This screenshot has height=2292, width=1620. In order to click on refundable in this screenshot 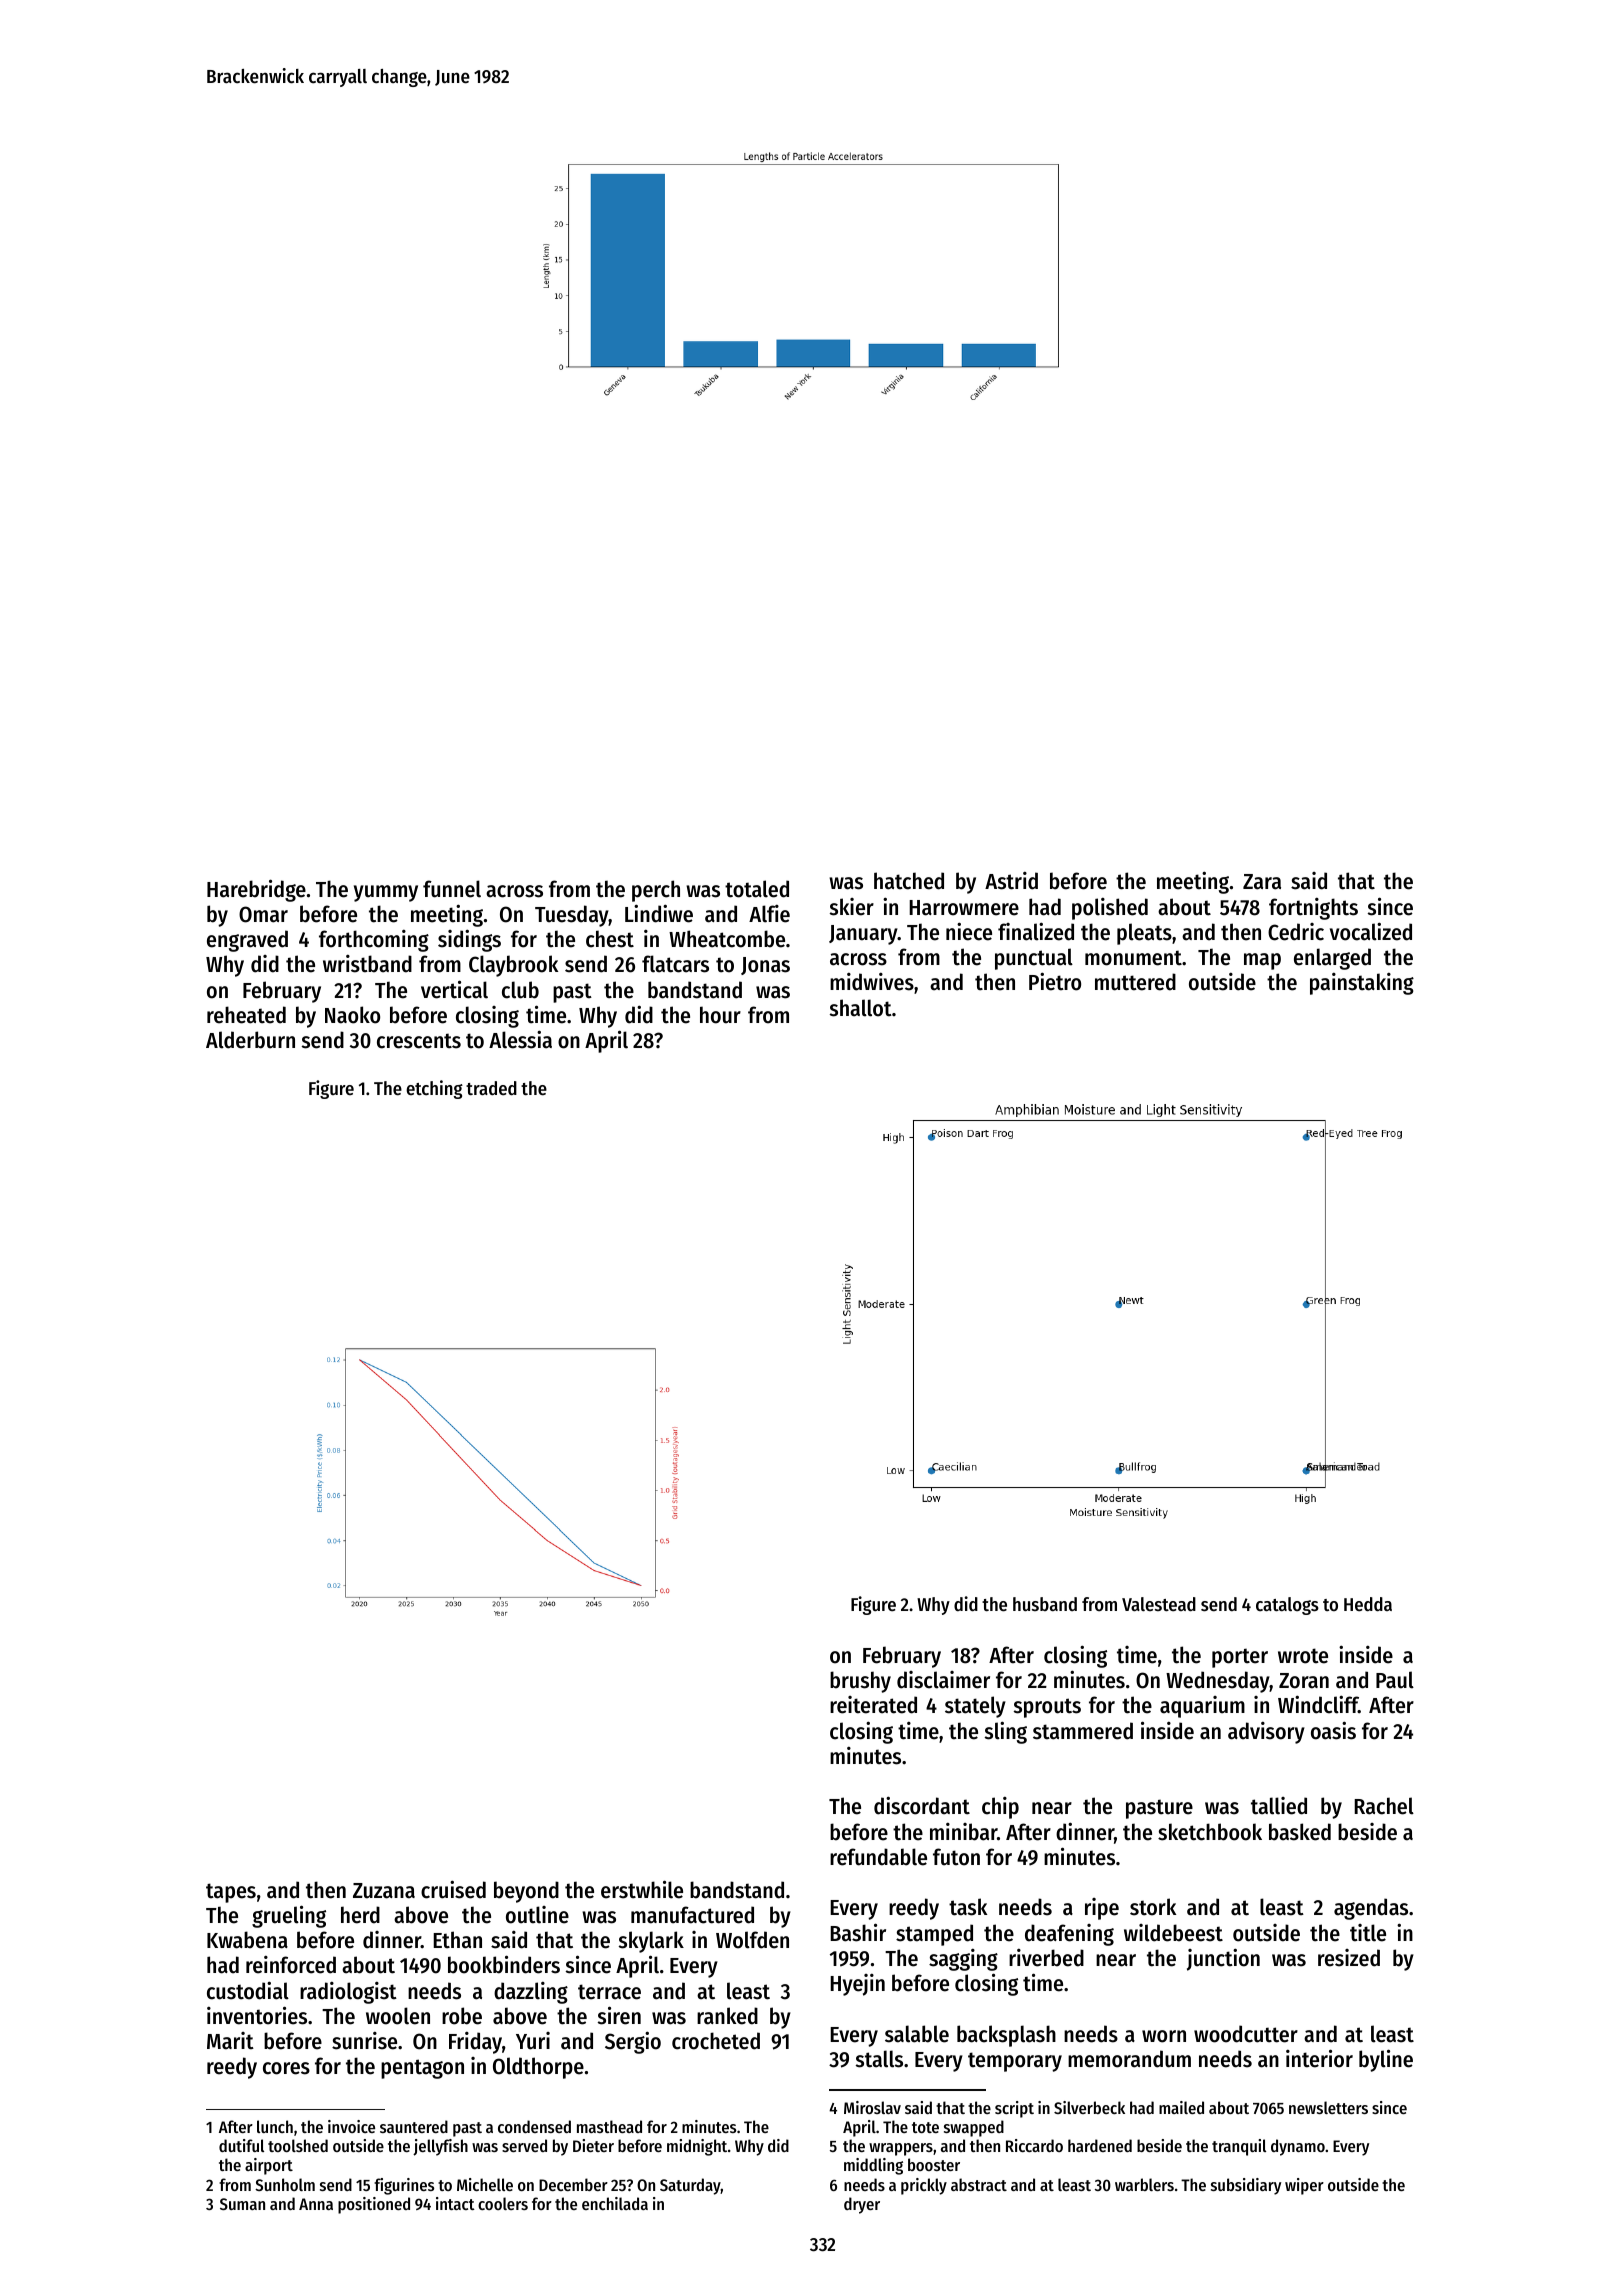, I will do `click(878, 1857)`.
